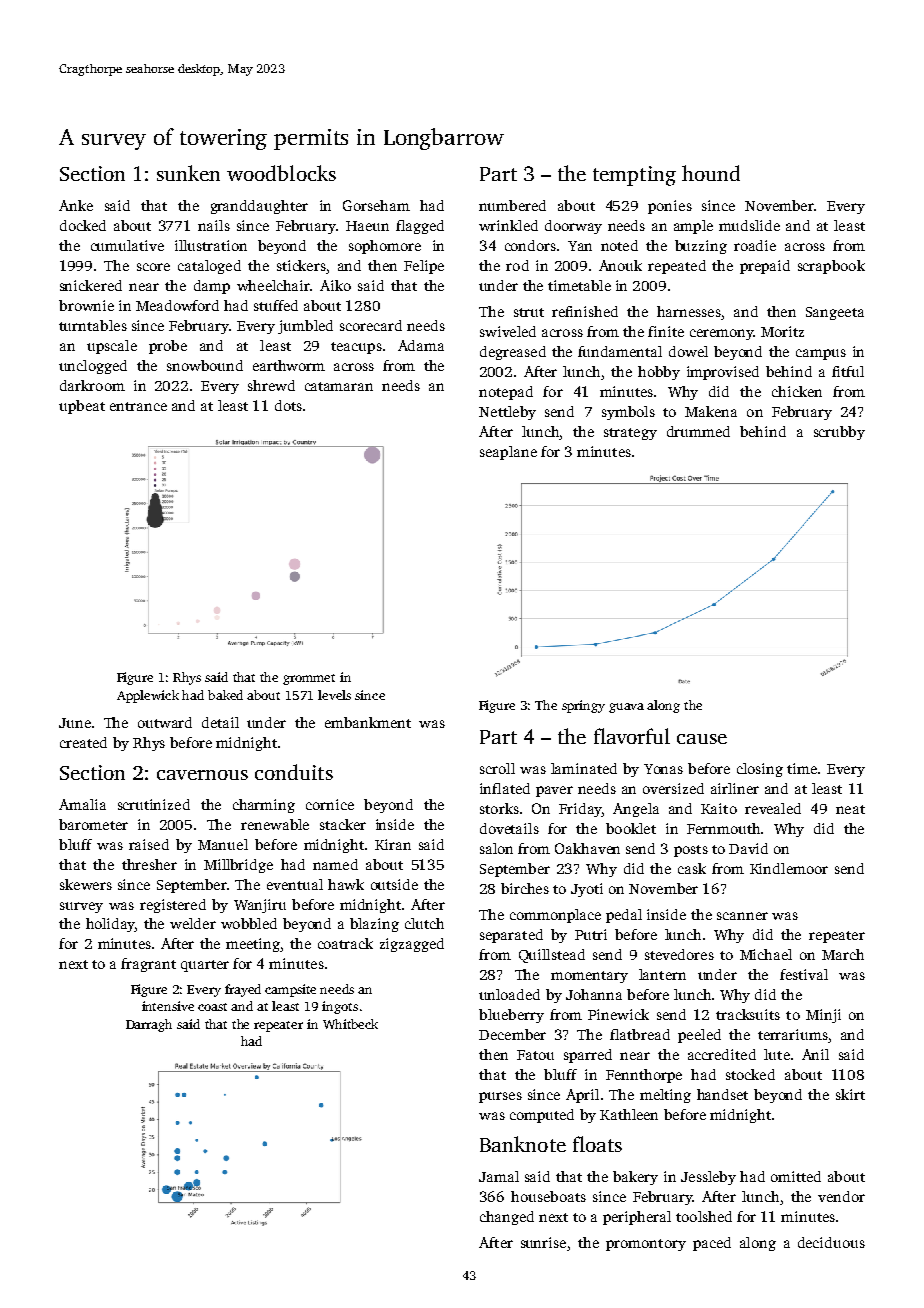 The height and width of the image is (1308, 924). Describe the element at coordinates (499, 1176) in the image. I see `Jamal` at that location.
